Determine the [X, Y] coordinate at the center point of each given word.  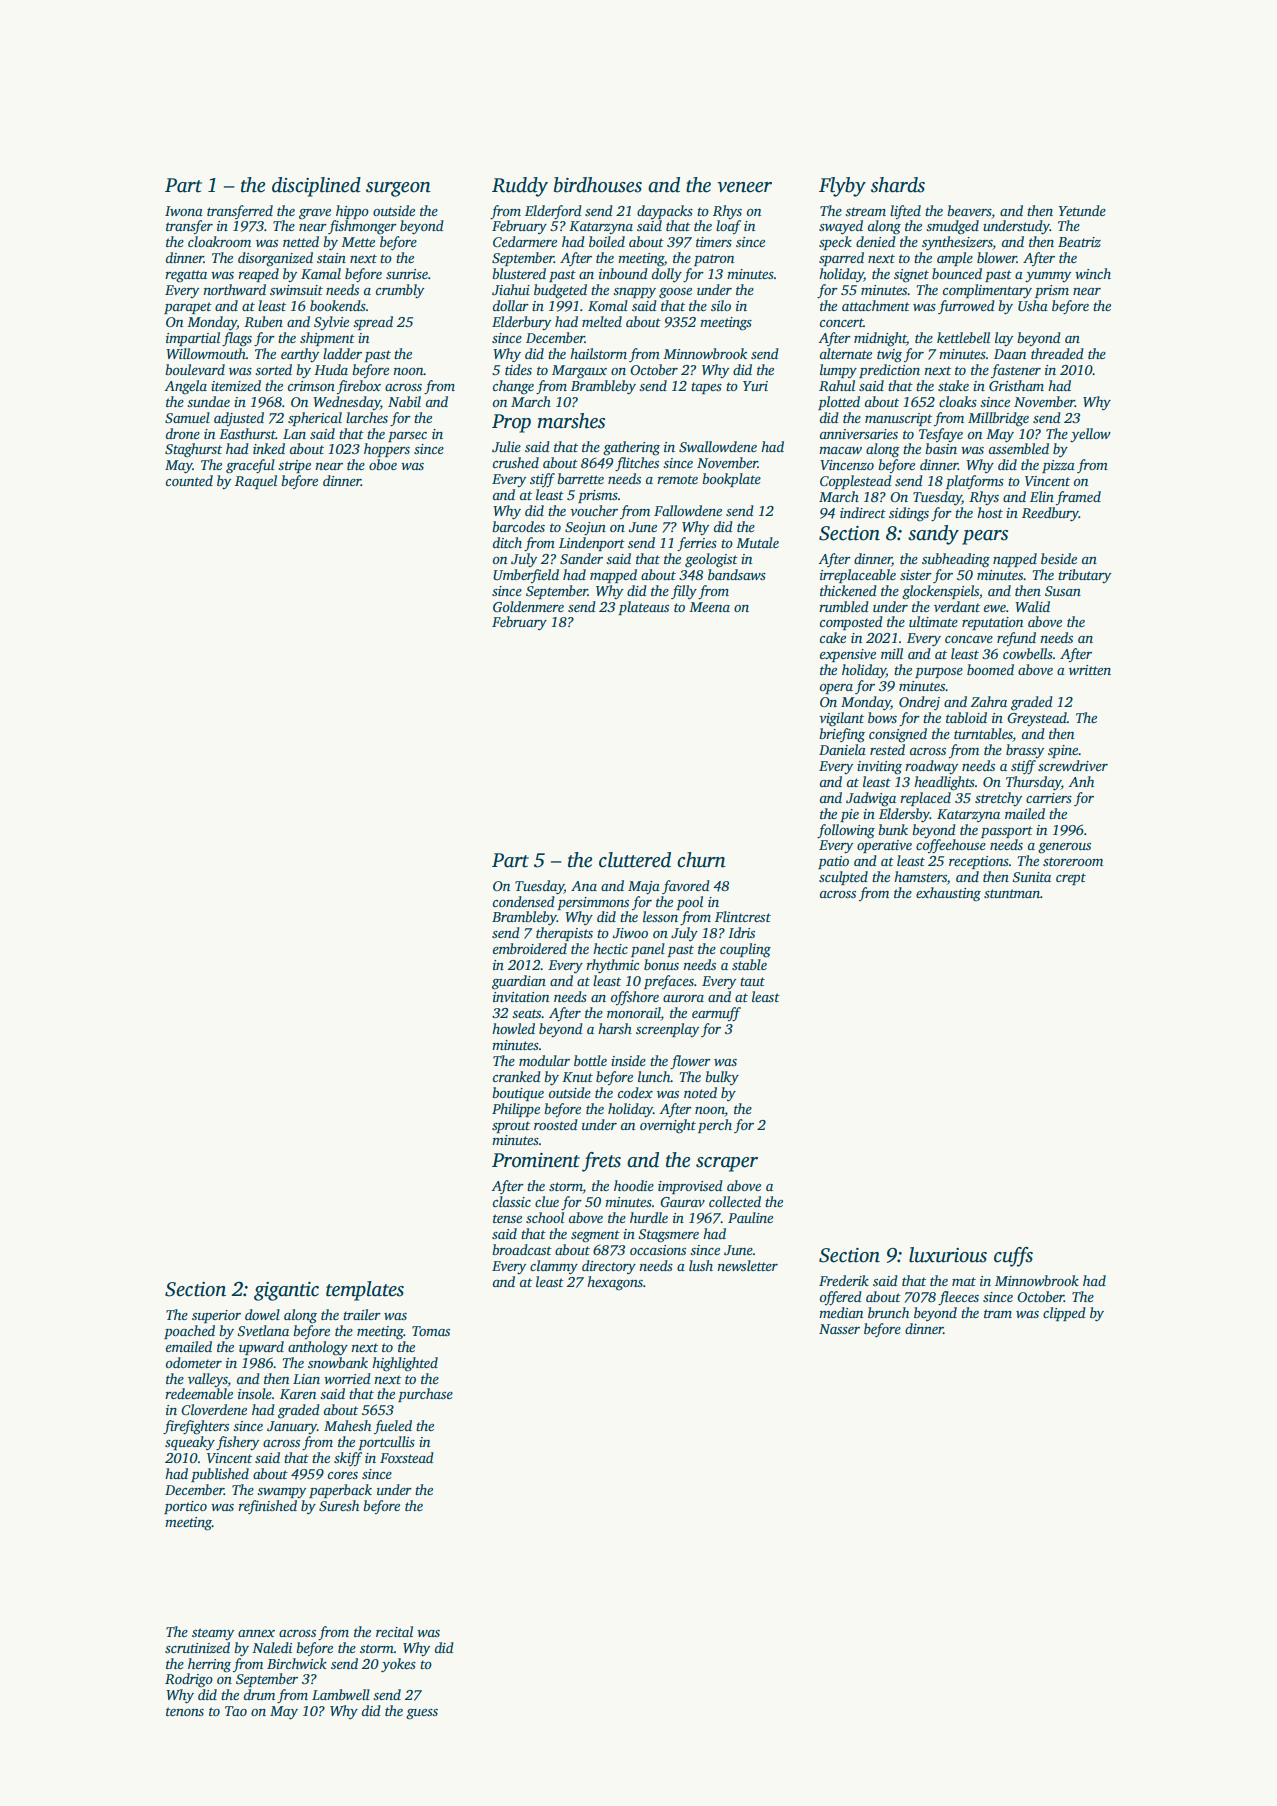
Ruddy [520, 187]
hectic [610, 948]
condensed [524, 901]
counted [189, 480]
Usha [1033, 305]
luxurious [948, 1255]
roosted [556, 1124]
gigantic [286, 1291]
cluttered [635, 860]
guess [422, 1714]
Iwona [184, 211]
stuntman [1012, 893]
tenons [185, 1711]
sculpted [843, 878]
